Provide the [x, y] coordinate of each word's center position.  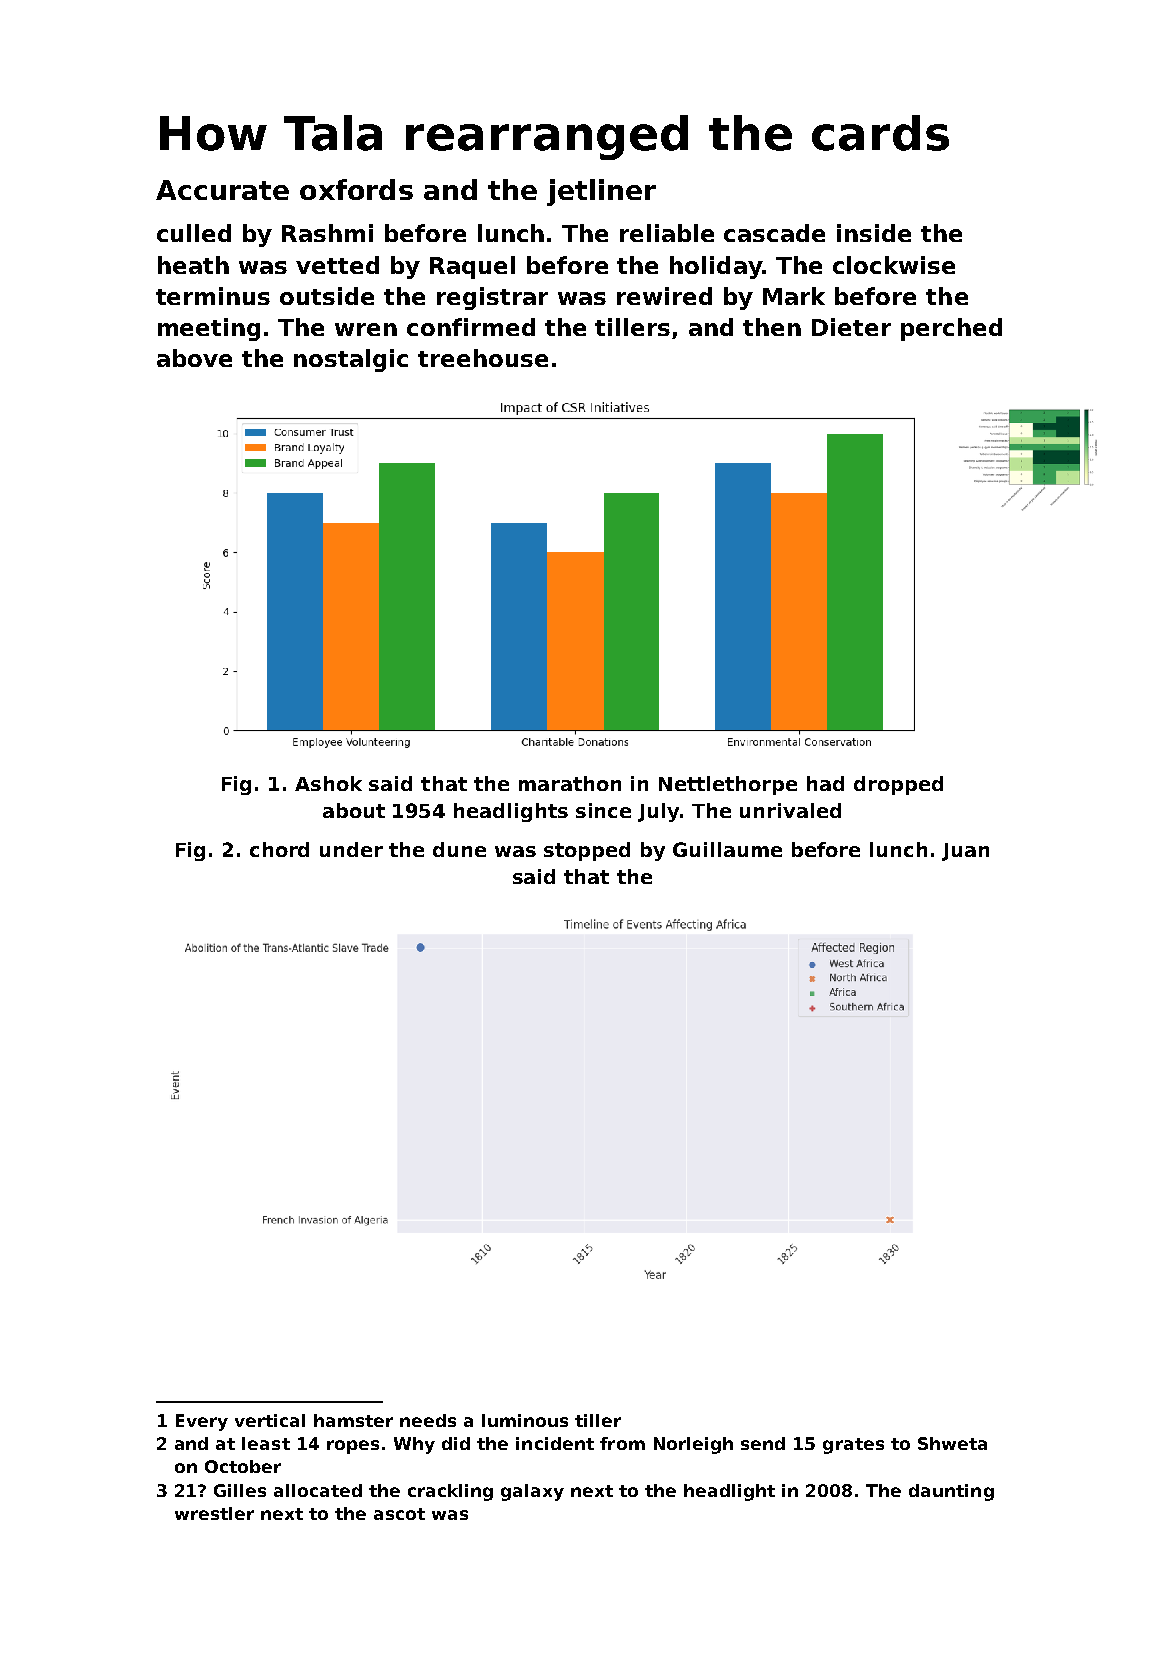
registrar [492, 298]
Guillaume [727, 849]
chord [279, 849]
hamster [353, 1420]
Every [202, 1422]
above [194, 358]
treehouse [483, 358]
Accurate [222, 190]
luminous [525, 1420]
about [354, 810]
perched [951, 329]
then [772, 327]
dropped [898, 785]
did [456, 1443]
